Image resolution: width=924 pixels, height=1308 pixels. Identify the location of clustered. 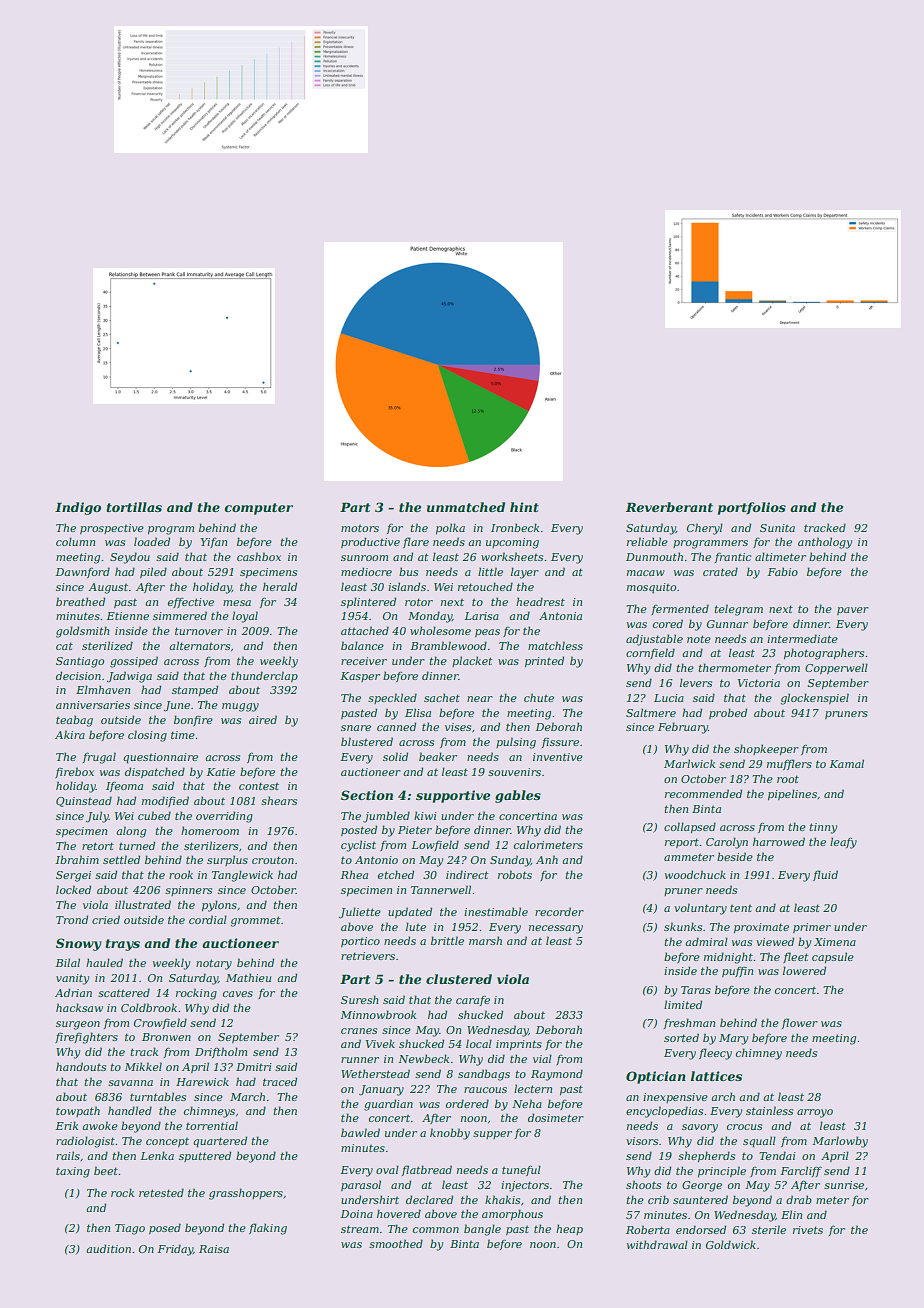
(459, 979).
